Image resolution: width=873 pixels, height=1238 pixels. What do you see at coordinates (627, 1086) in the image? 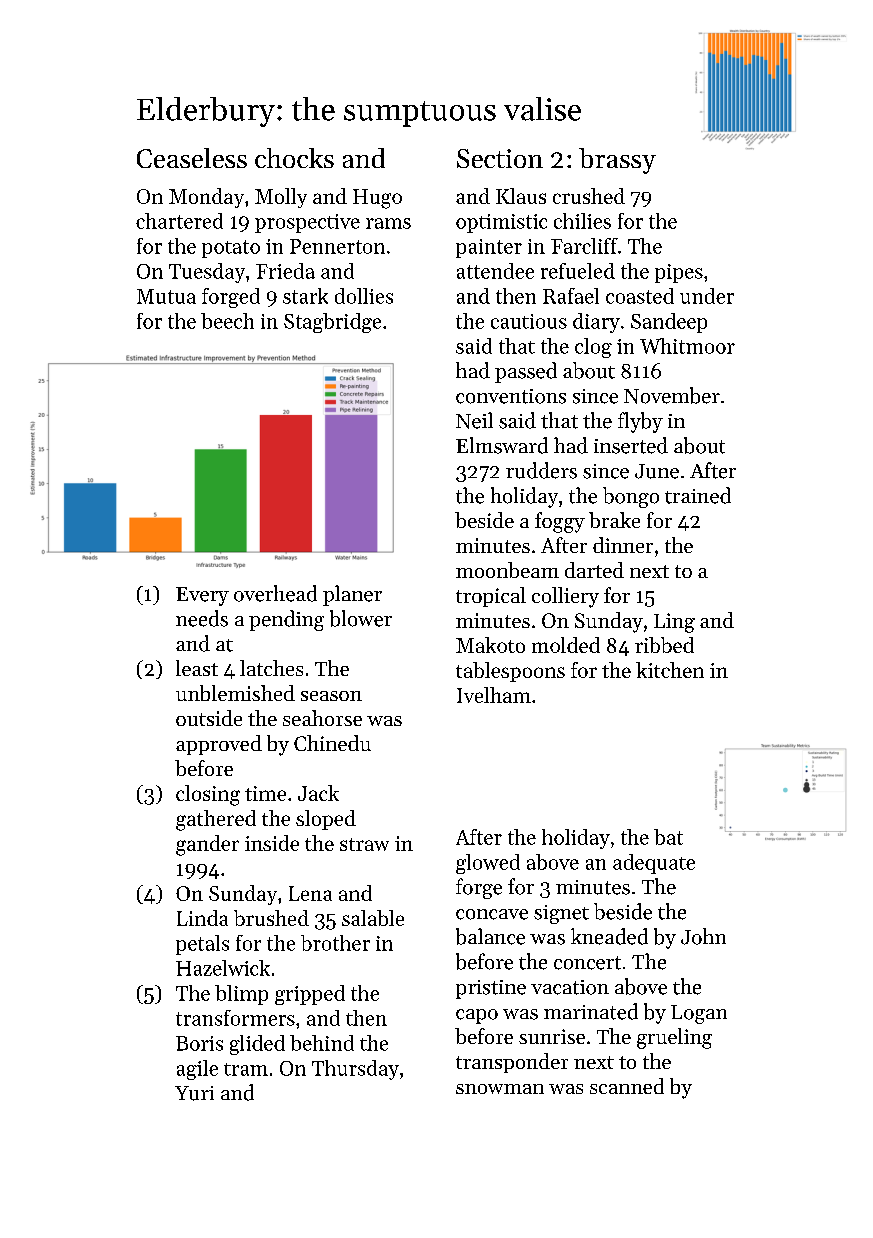
I see `scanned` at bounding box center [627, 1086].
